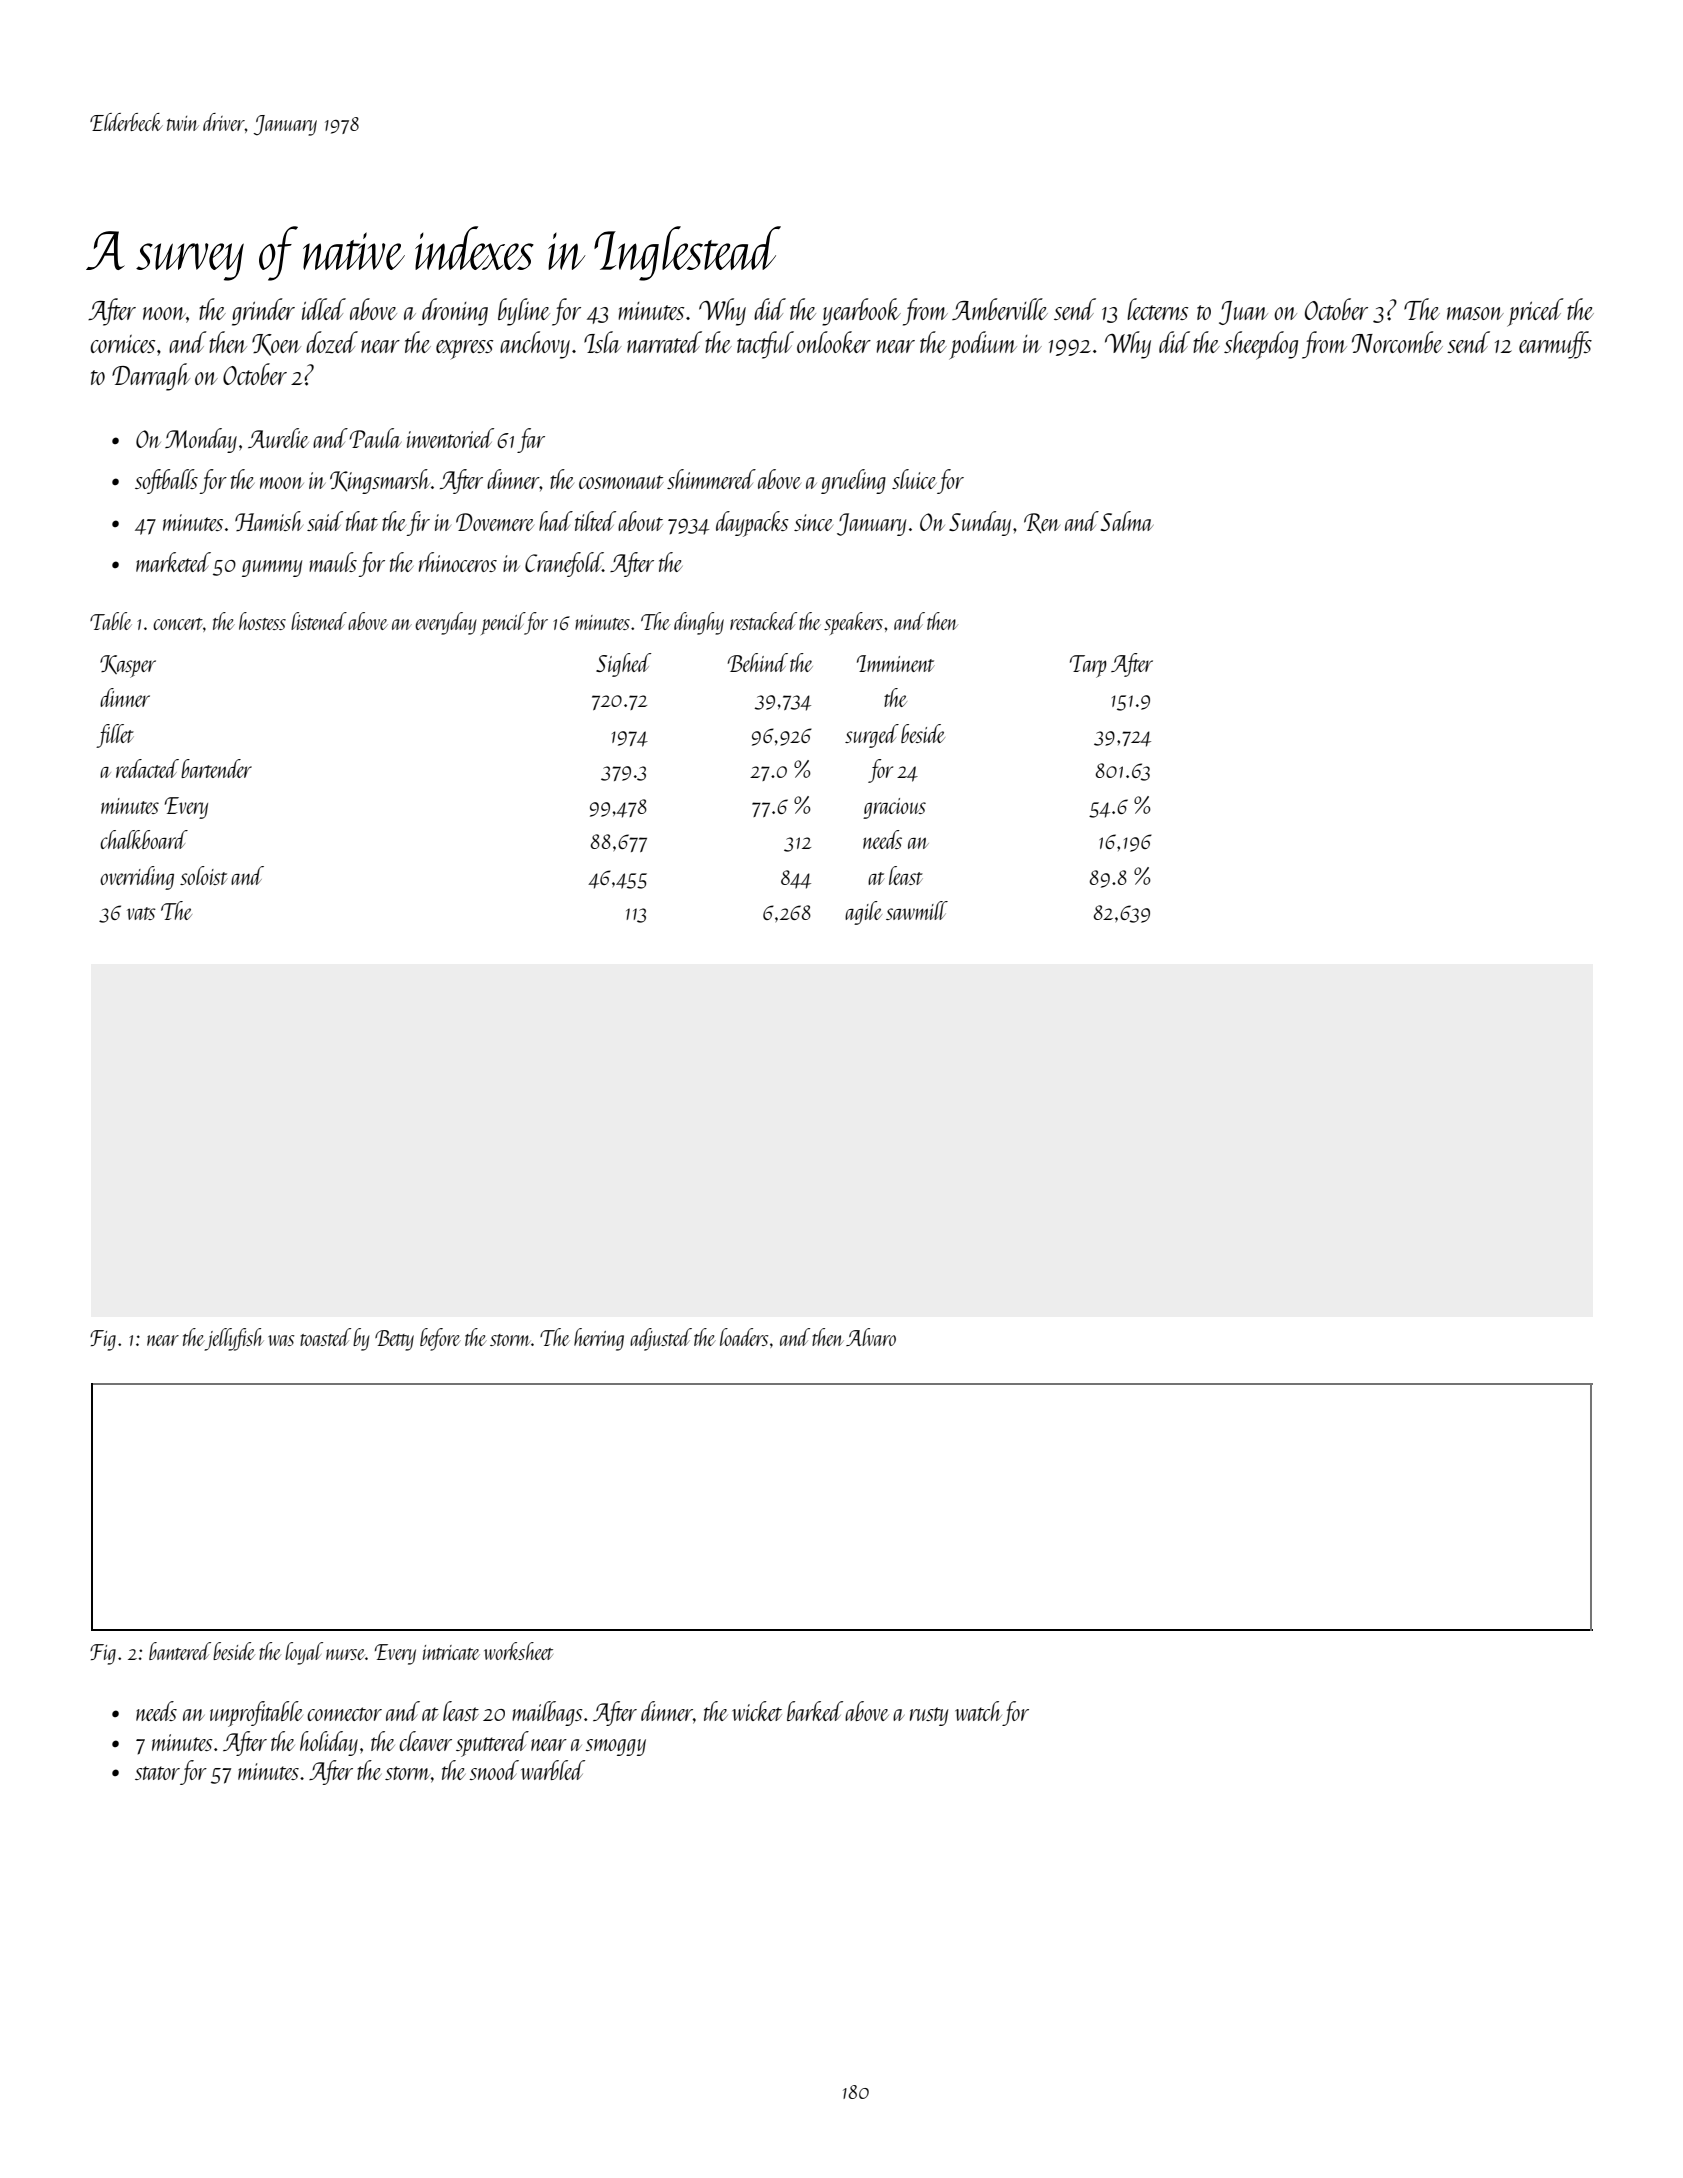 Image resolution: width=1683 pixels, height=2178 pixels. What do you see at coordinates (744, 1337) in the screenshot?
I see `loaders` at bounding box center [744, 1337].
